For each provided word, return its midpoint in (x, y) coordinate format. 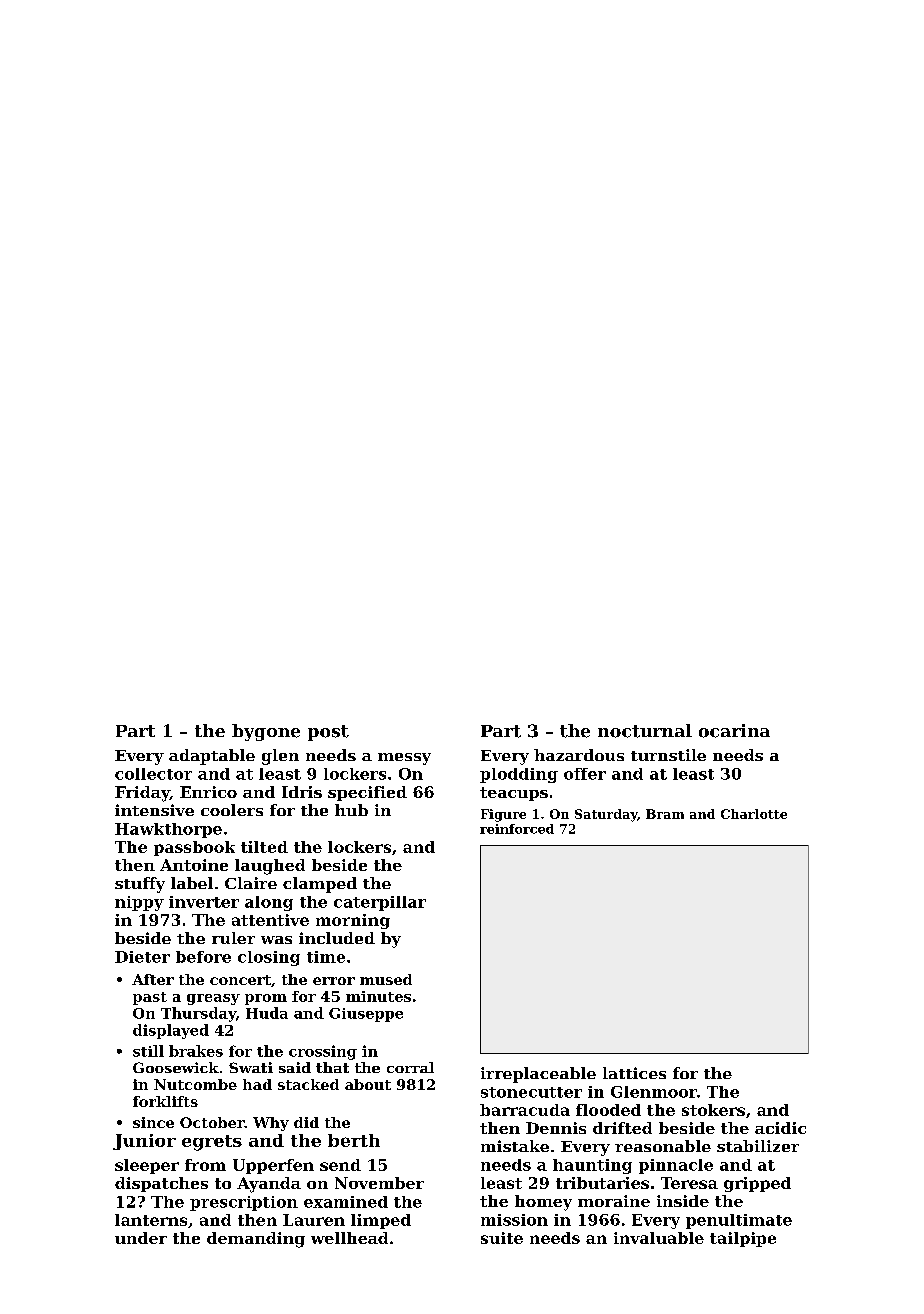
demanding (256, 1240)
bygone (266, 732)
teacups (514, 794)
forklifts (165, 1101)
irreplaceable (538, 1075)
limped (381, 1221)
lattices (634, 1073)
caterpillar (380, 903)
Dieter (142, 957)
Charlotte (754, 814)
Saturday (606, 815)
